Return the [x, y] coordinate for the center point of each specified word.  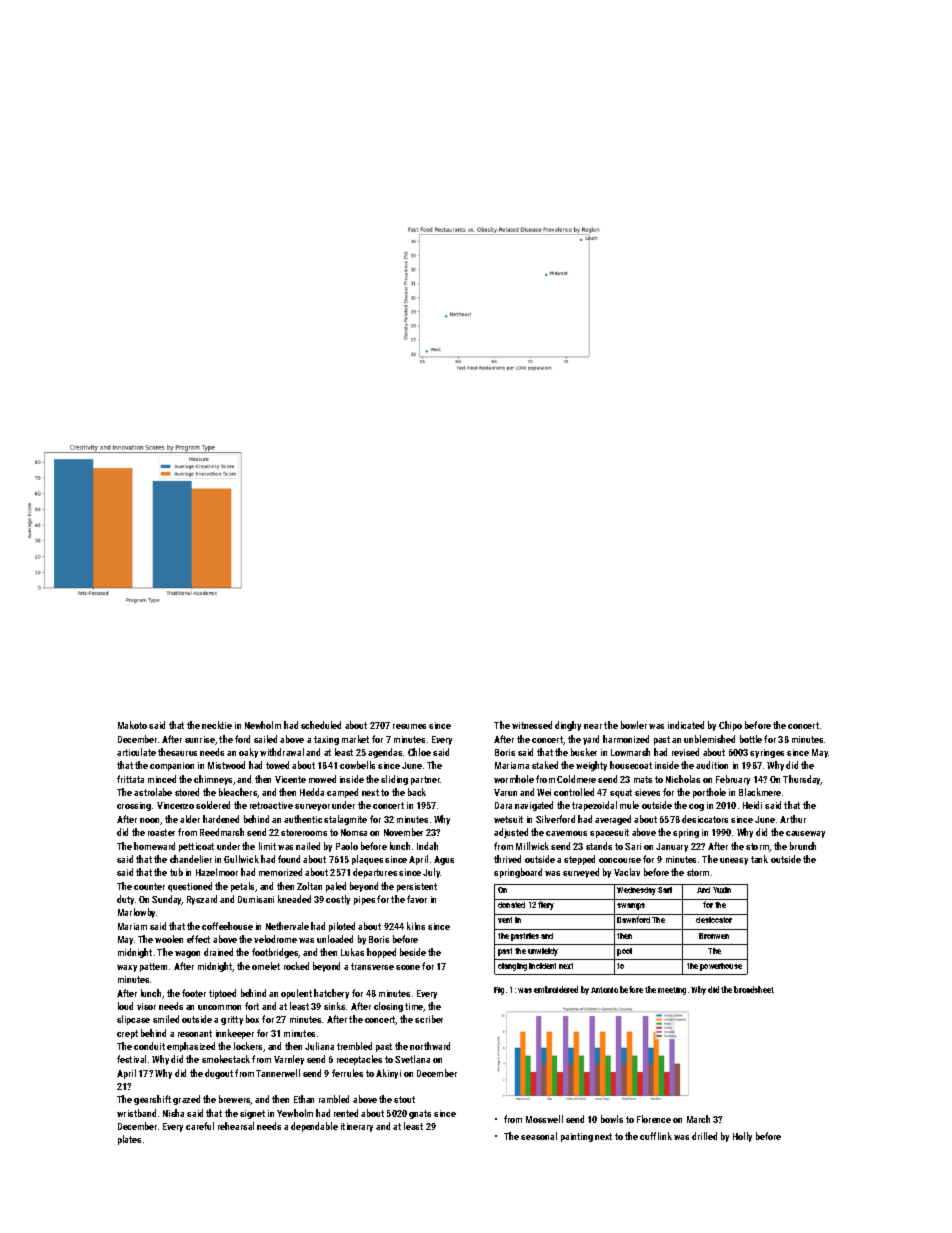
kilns [416, 926]
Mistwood [226, 765]
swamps [631, 906]
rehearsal [236, 1126]
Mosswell [544, 1119]
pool [624, 952]
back [417, 792]
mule [629, 805]
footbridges [275, 953]
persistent [417, 887]
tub [176, 872]
